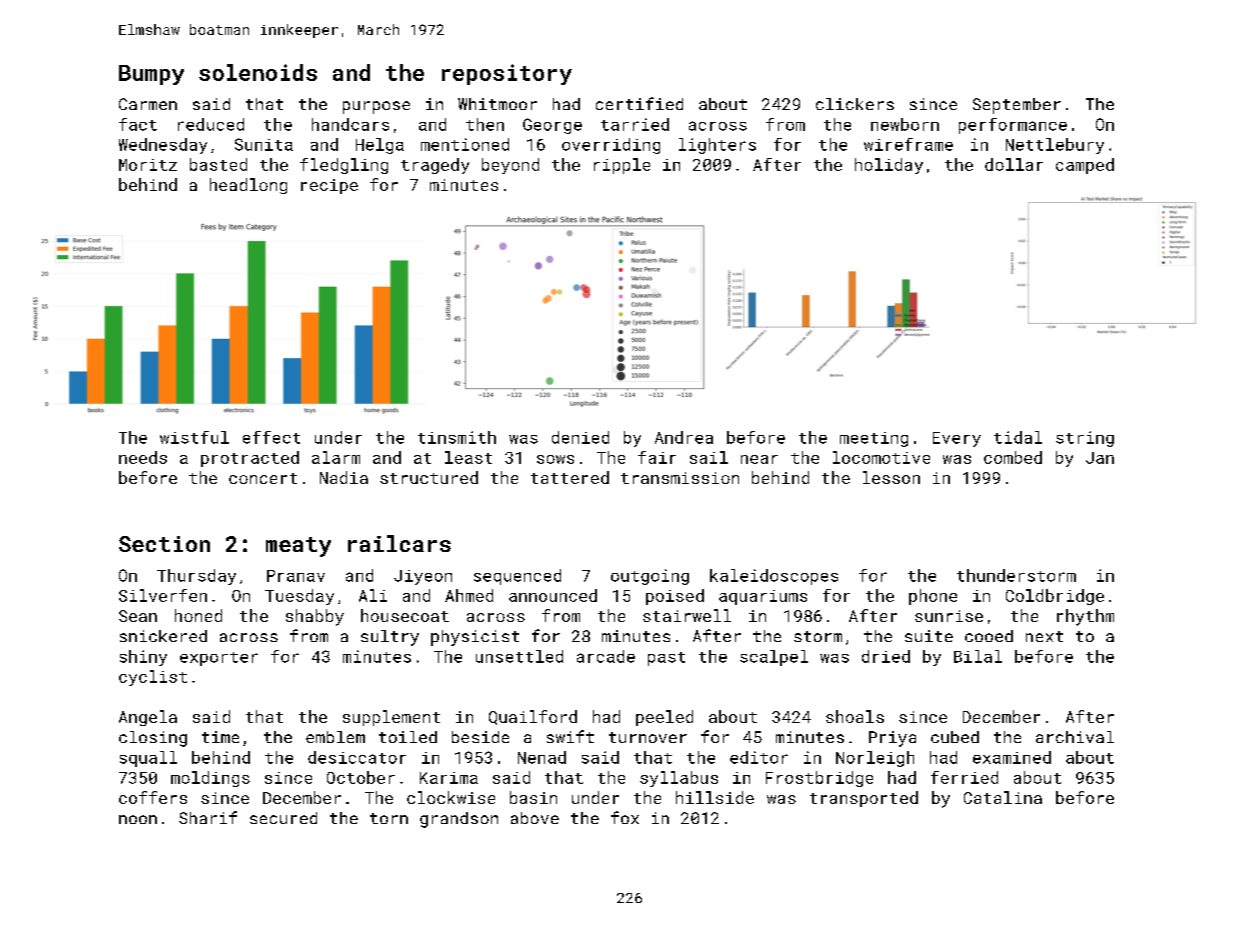 This image has height=952, width=1233. Describe the element at coordinates (1085, 439) in the image. I see `string` at that location.
